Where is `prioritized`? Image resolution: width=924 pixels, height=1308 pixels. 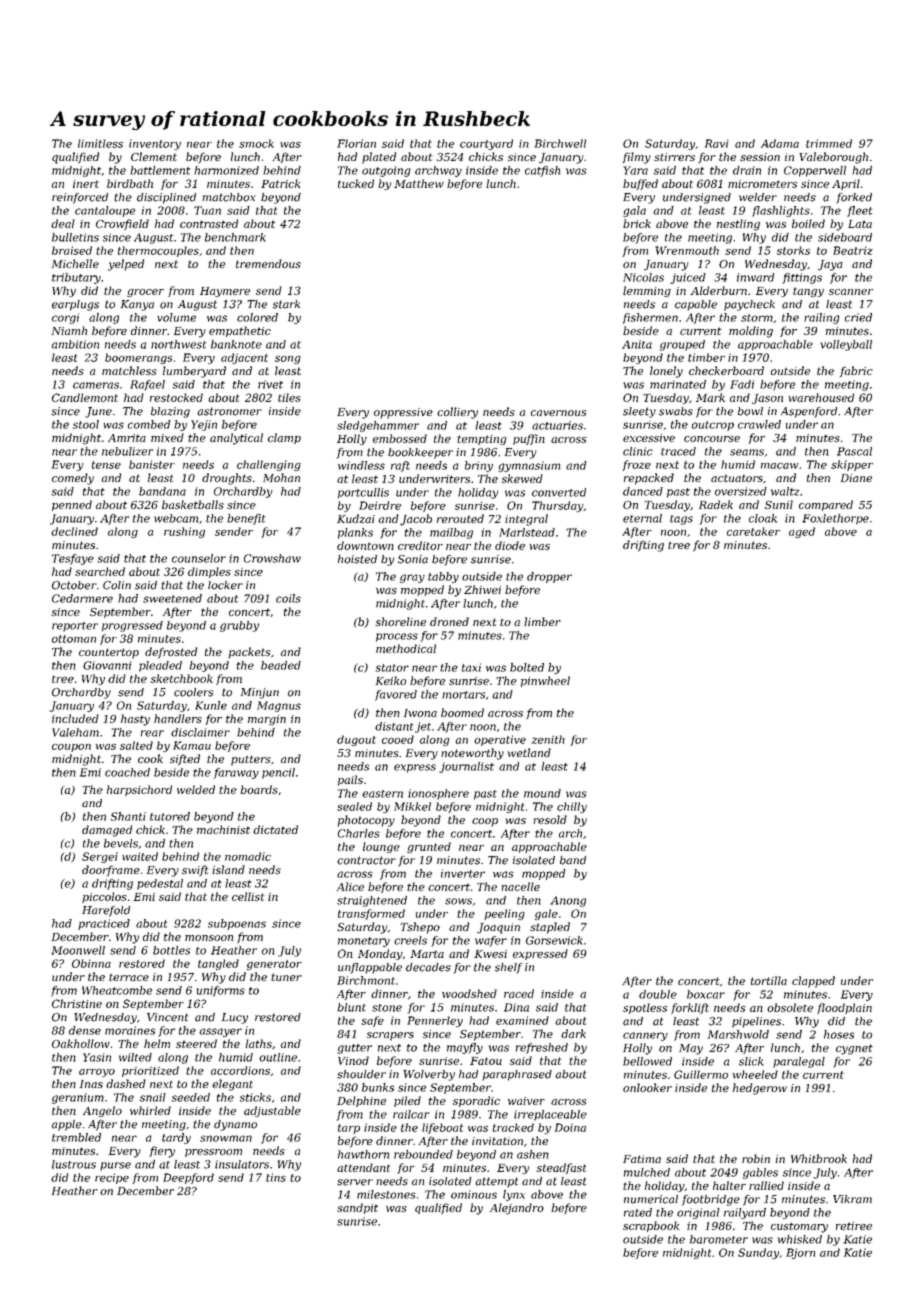 prioritized is located at coordinates (150, 1071).
